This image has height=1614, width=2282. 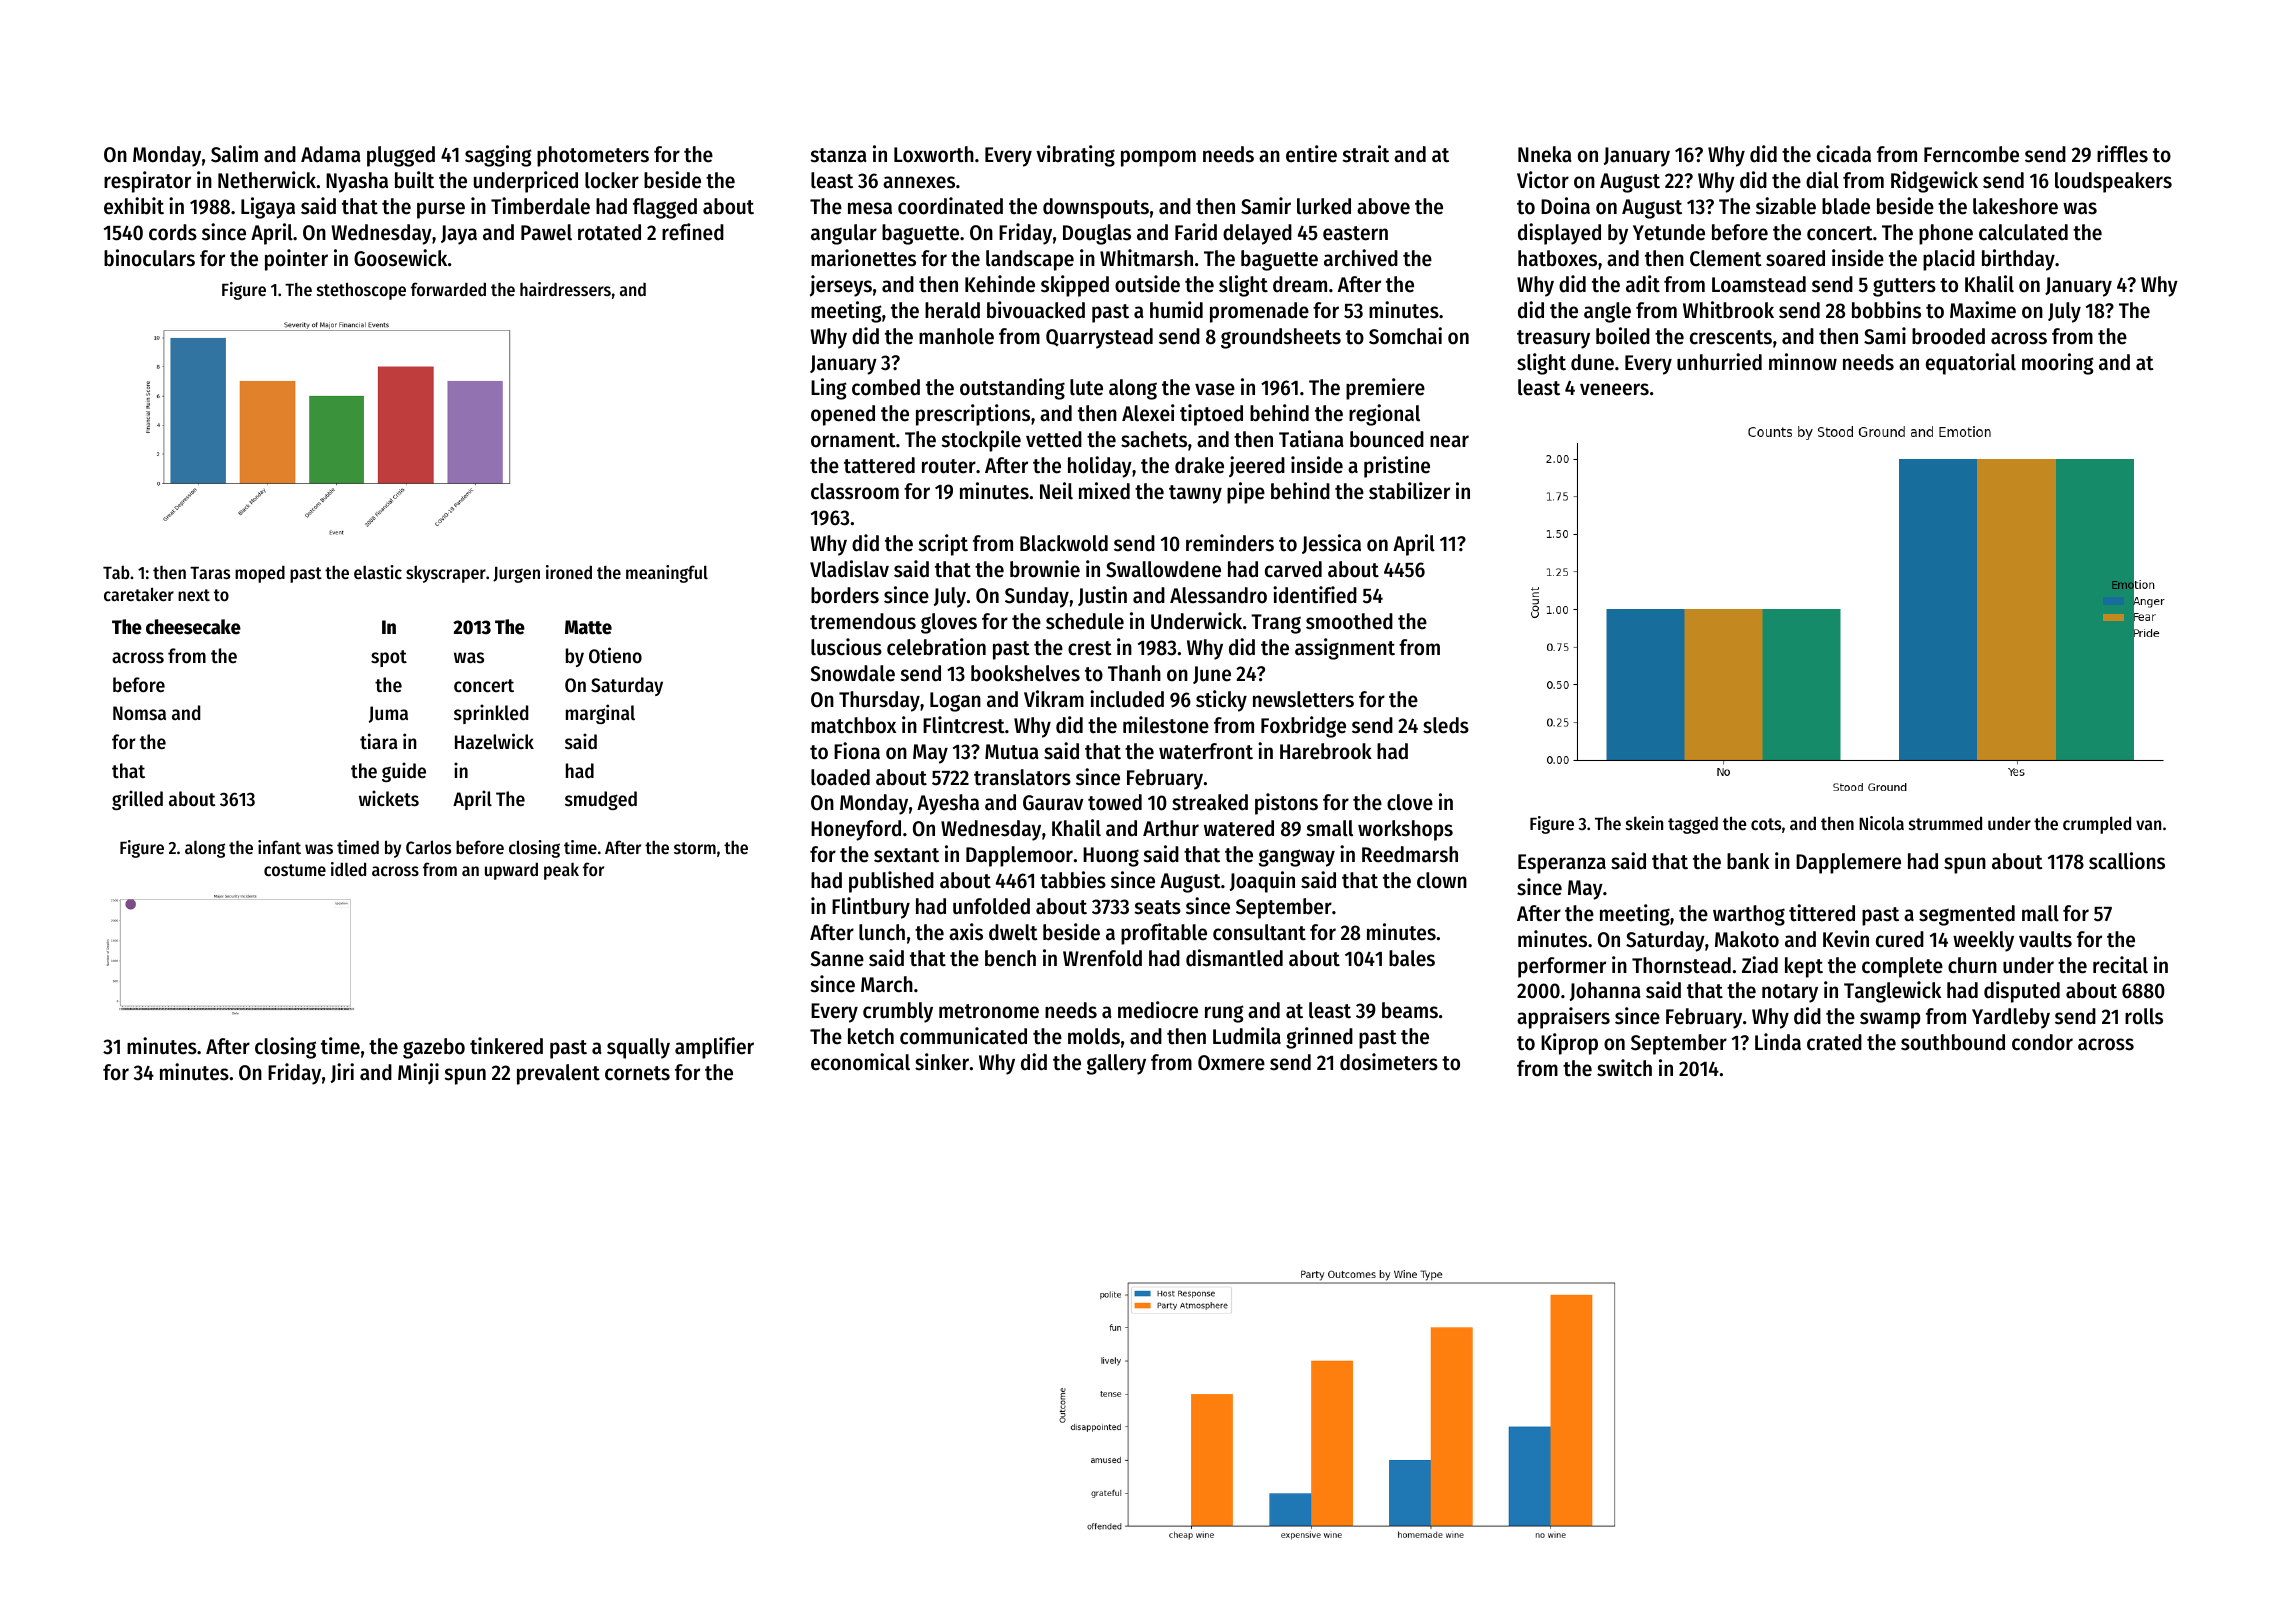 I want to click on Loxworth, so click(x=934, y=154).
